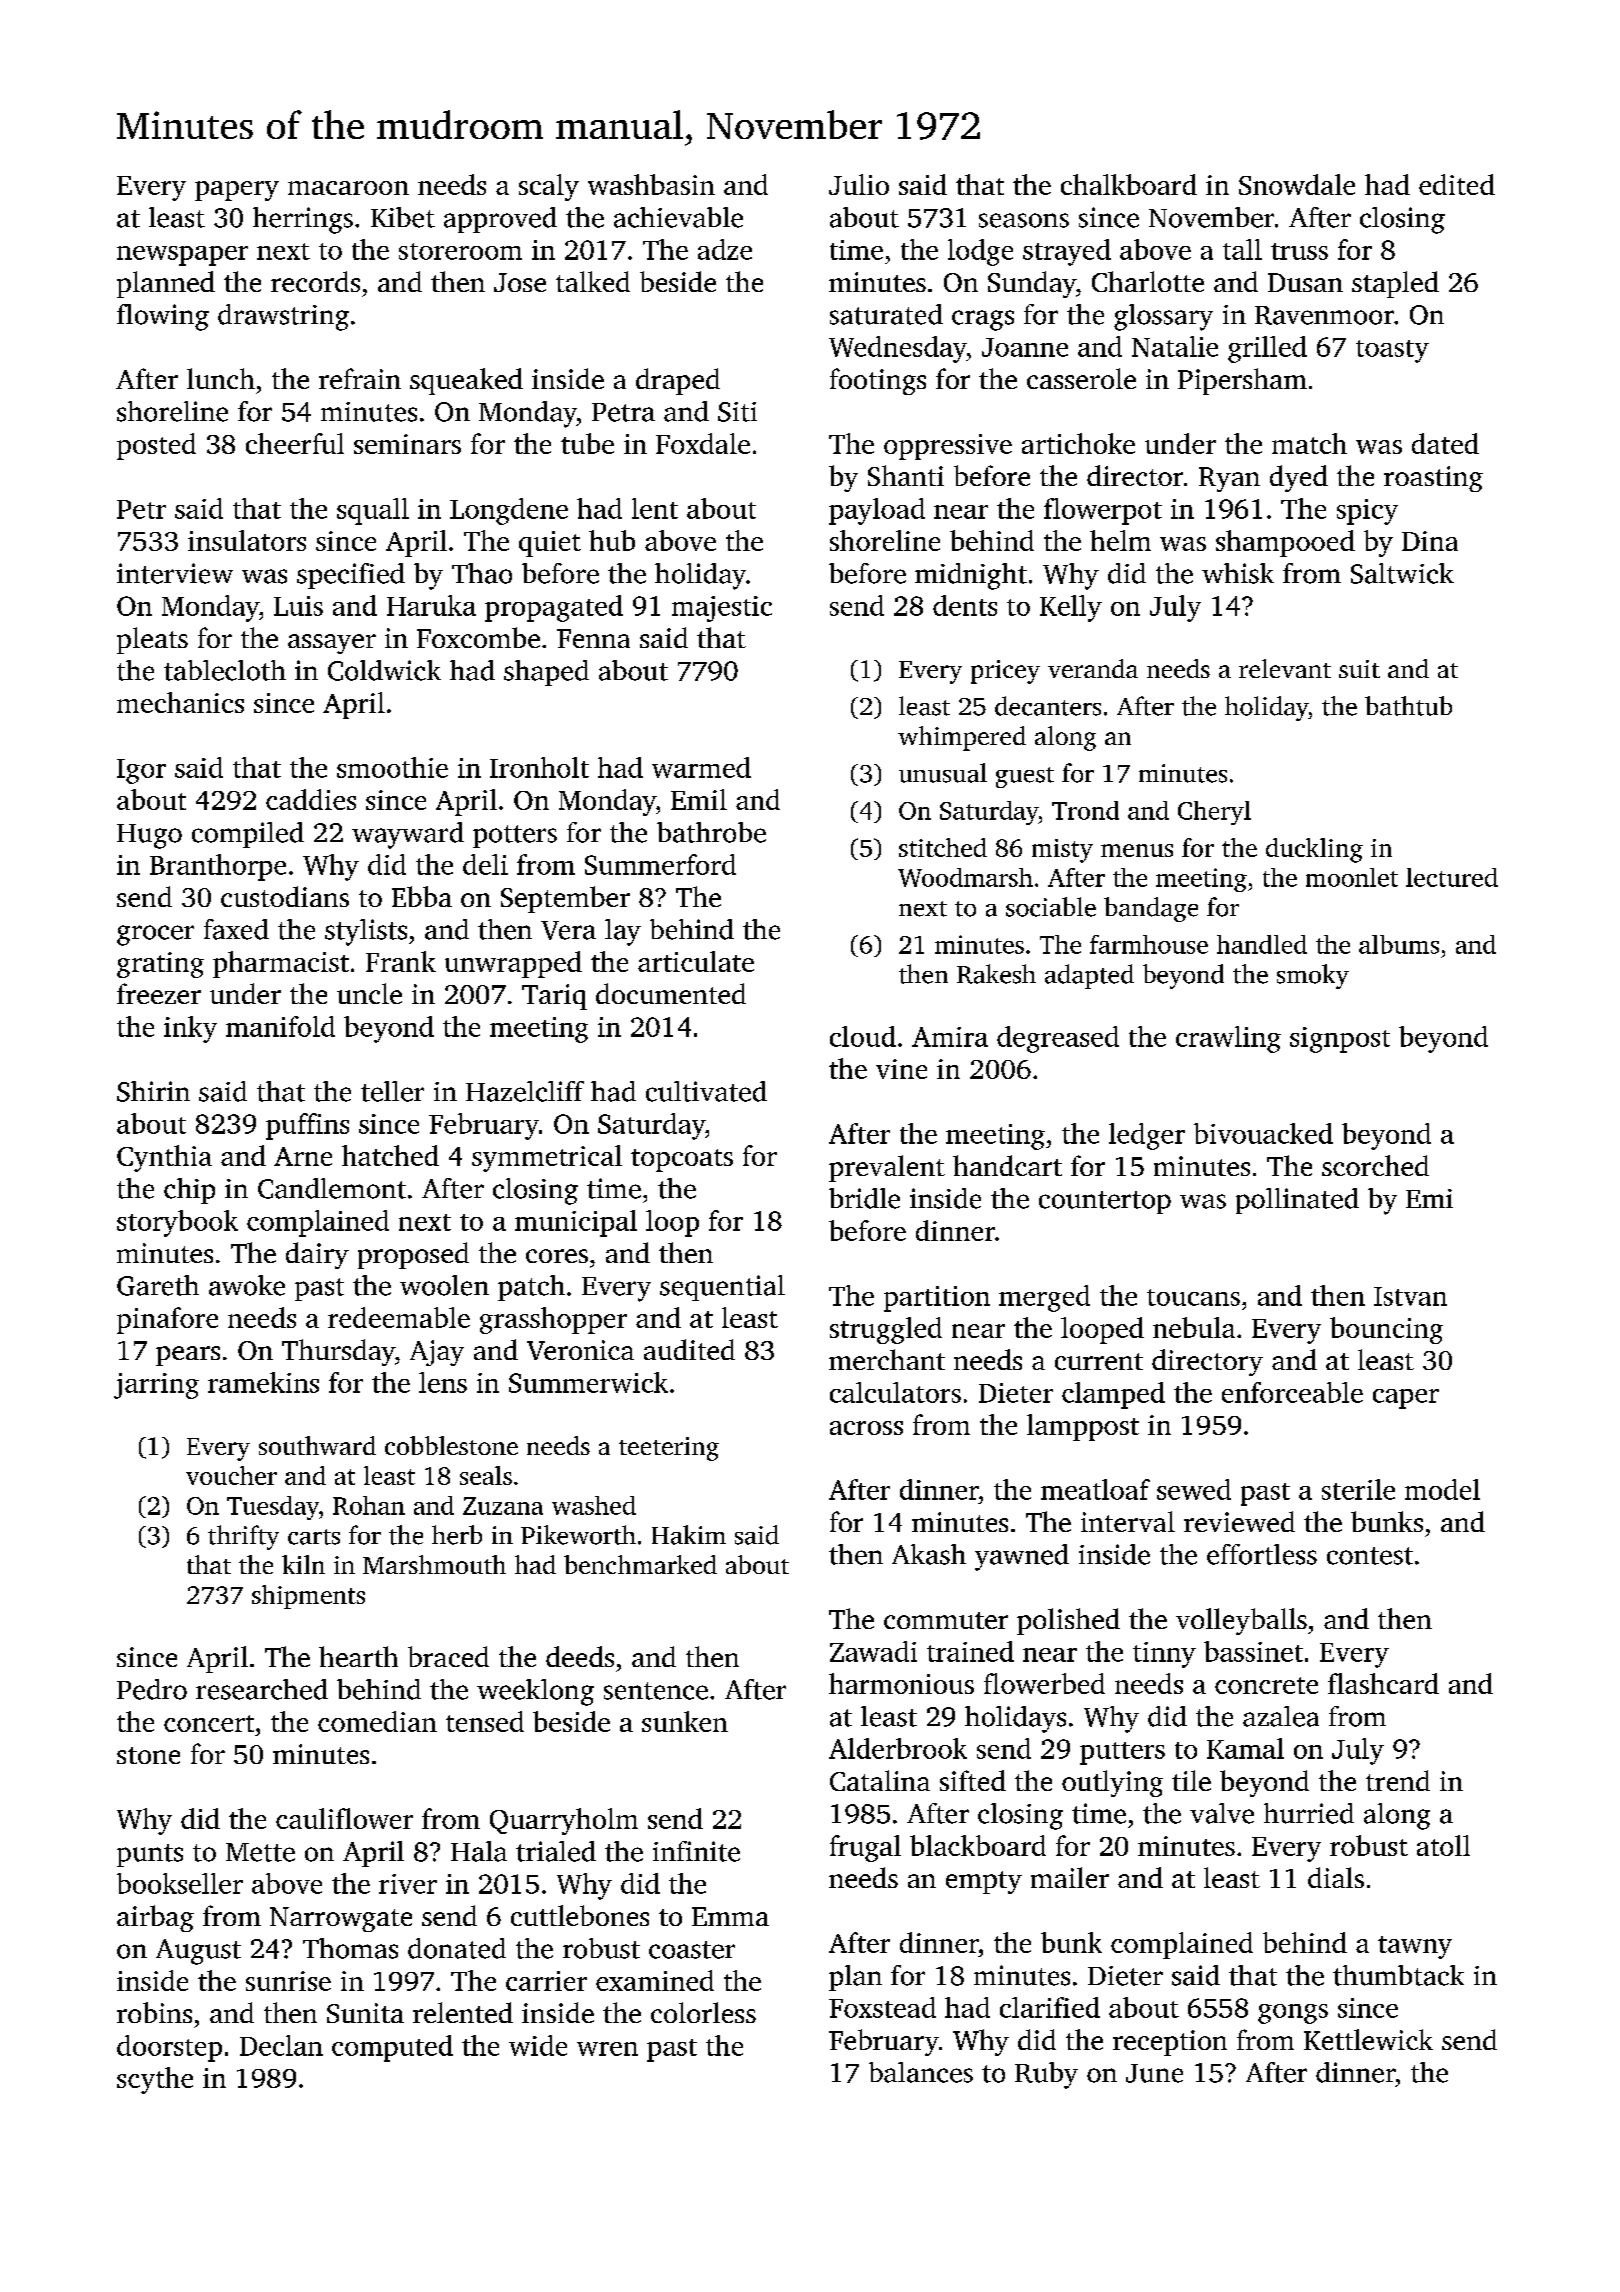 The image size is (1620, 2292). Describe the element at coordinates (1375, 1165) in the screenshot. I see `scorched` at that location.
